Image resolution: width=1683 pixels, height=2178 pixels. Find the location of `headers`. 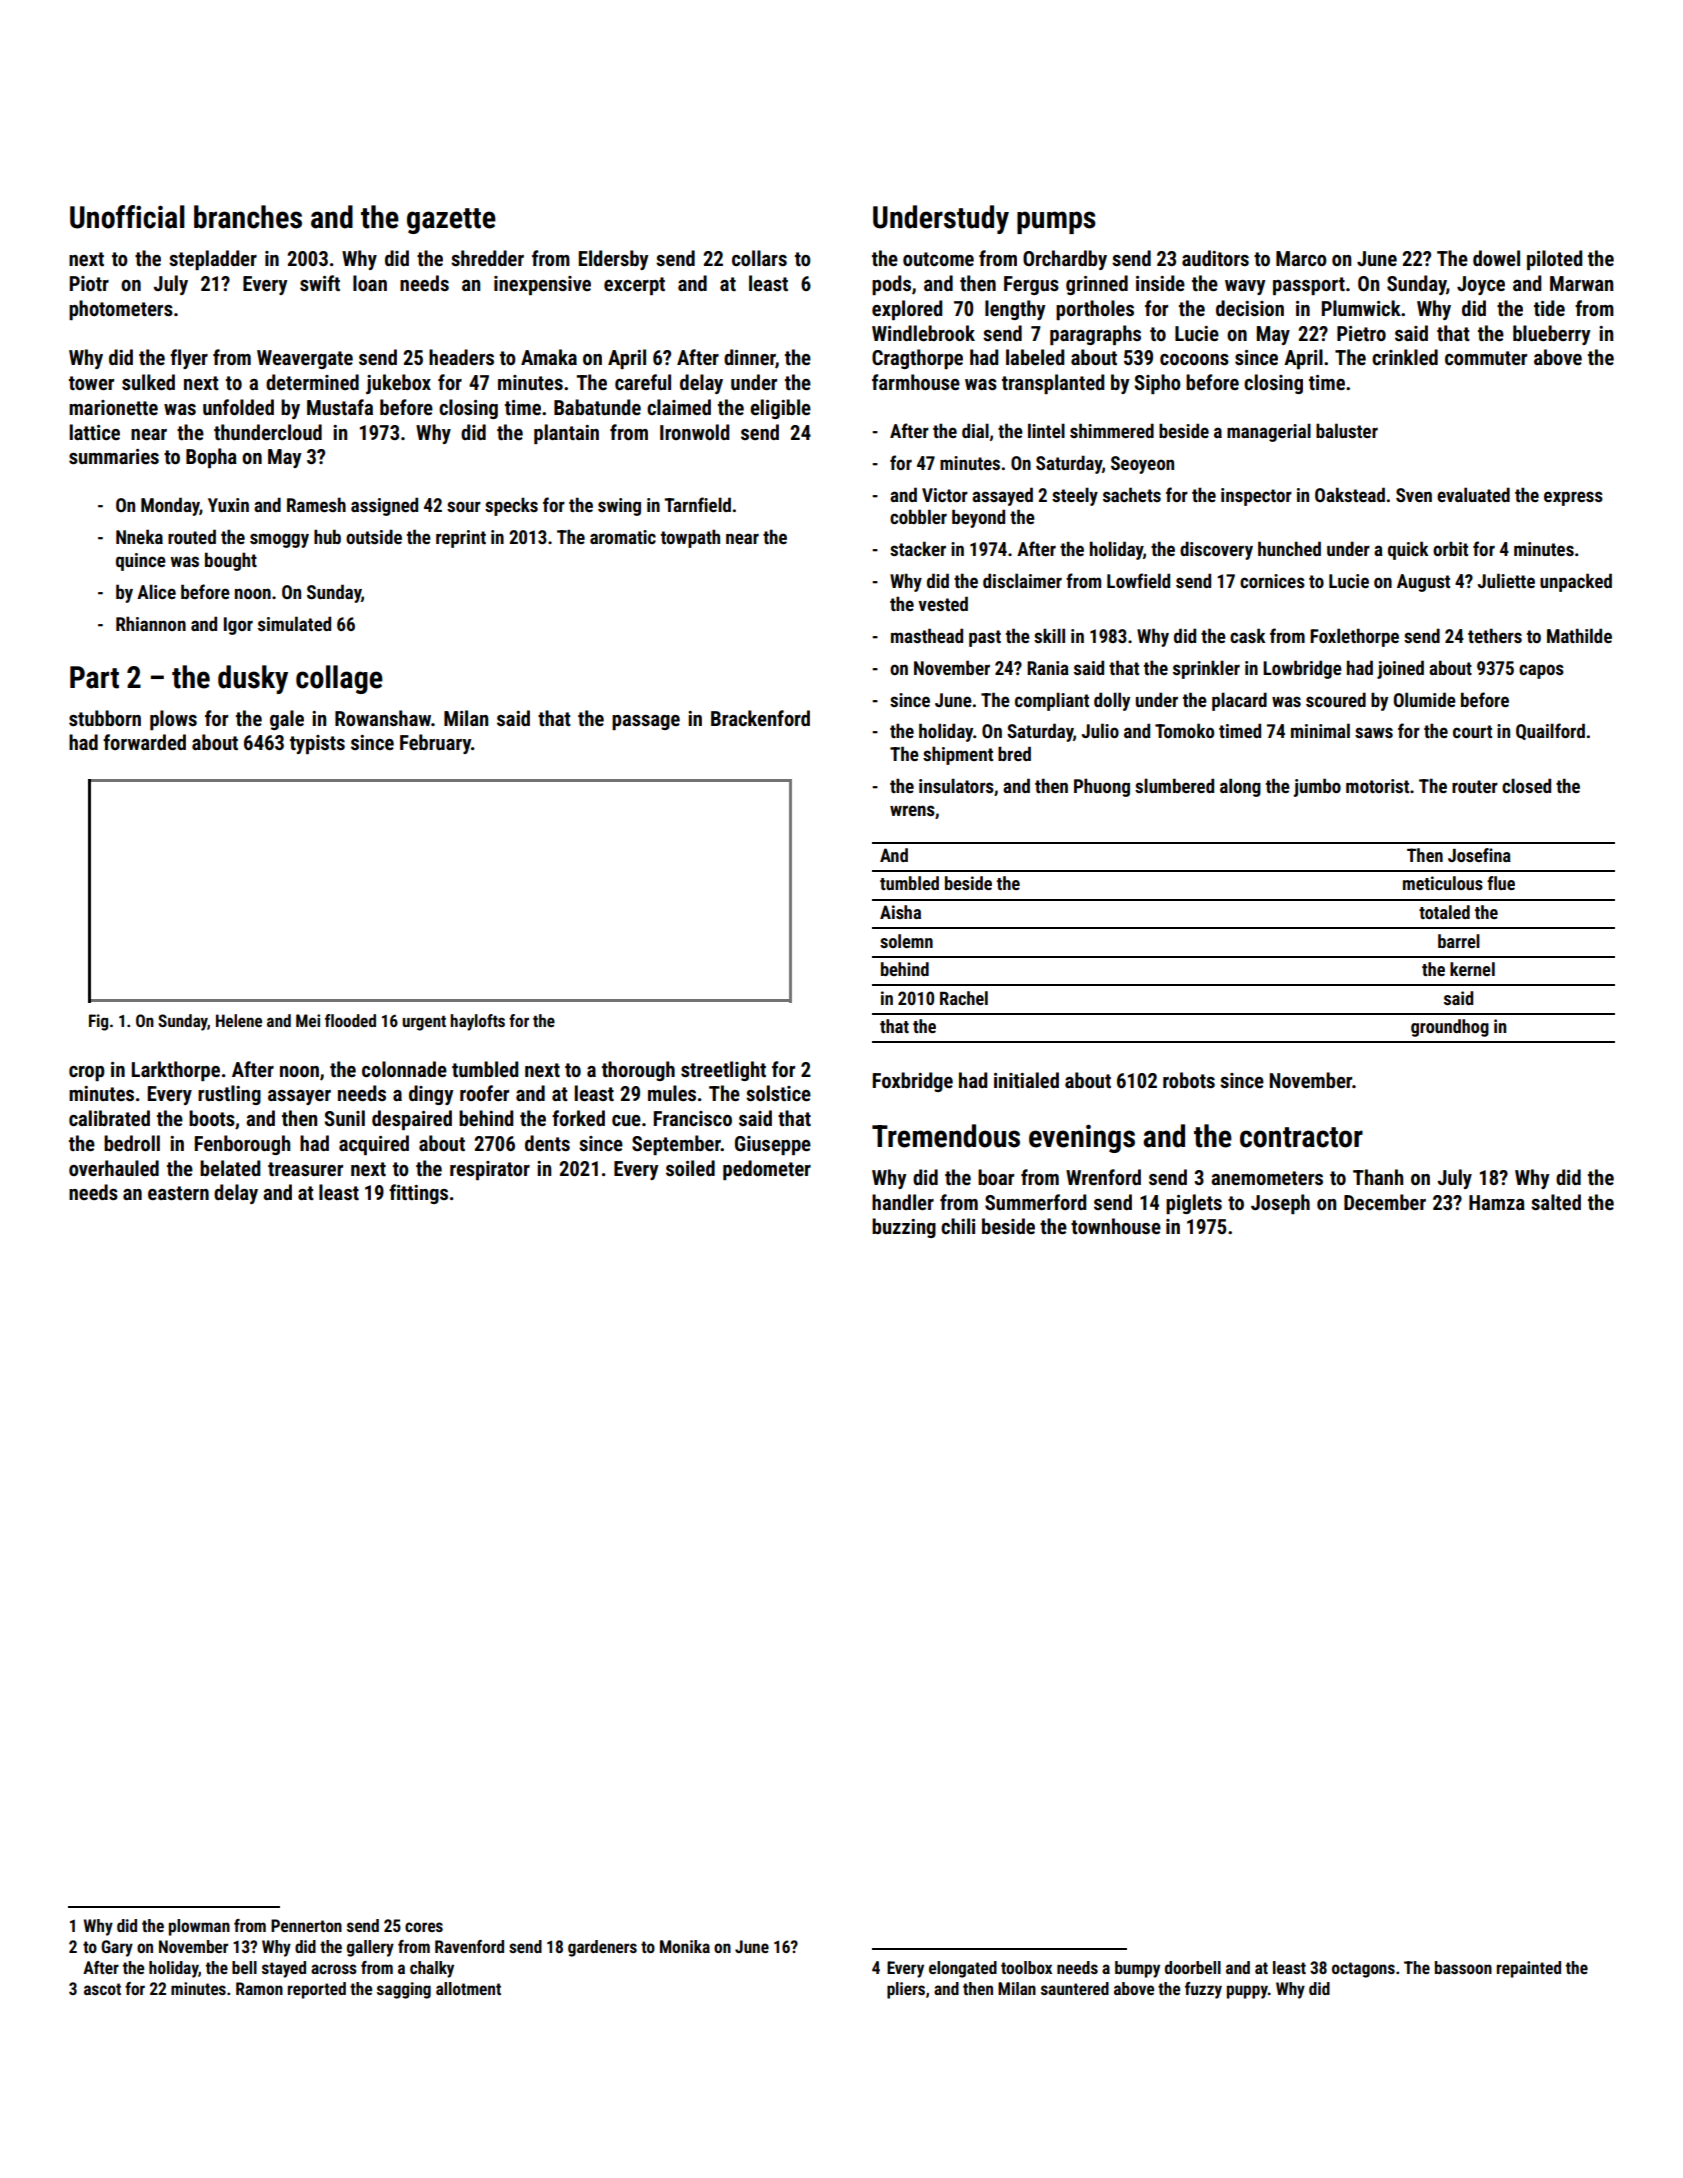

headers is located at coordinates (461, 357).
